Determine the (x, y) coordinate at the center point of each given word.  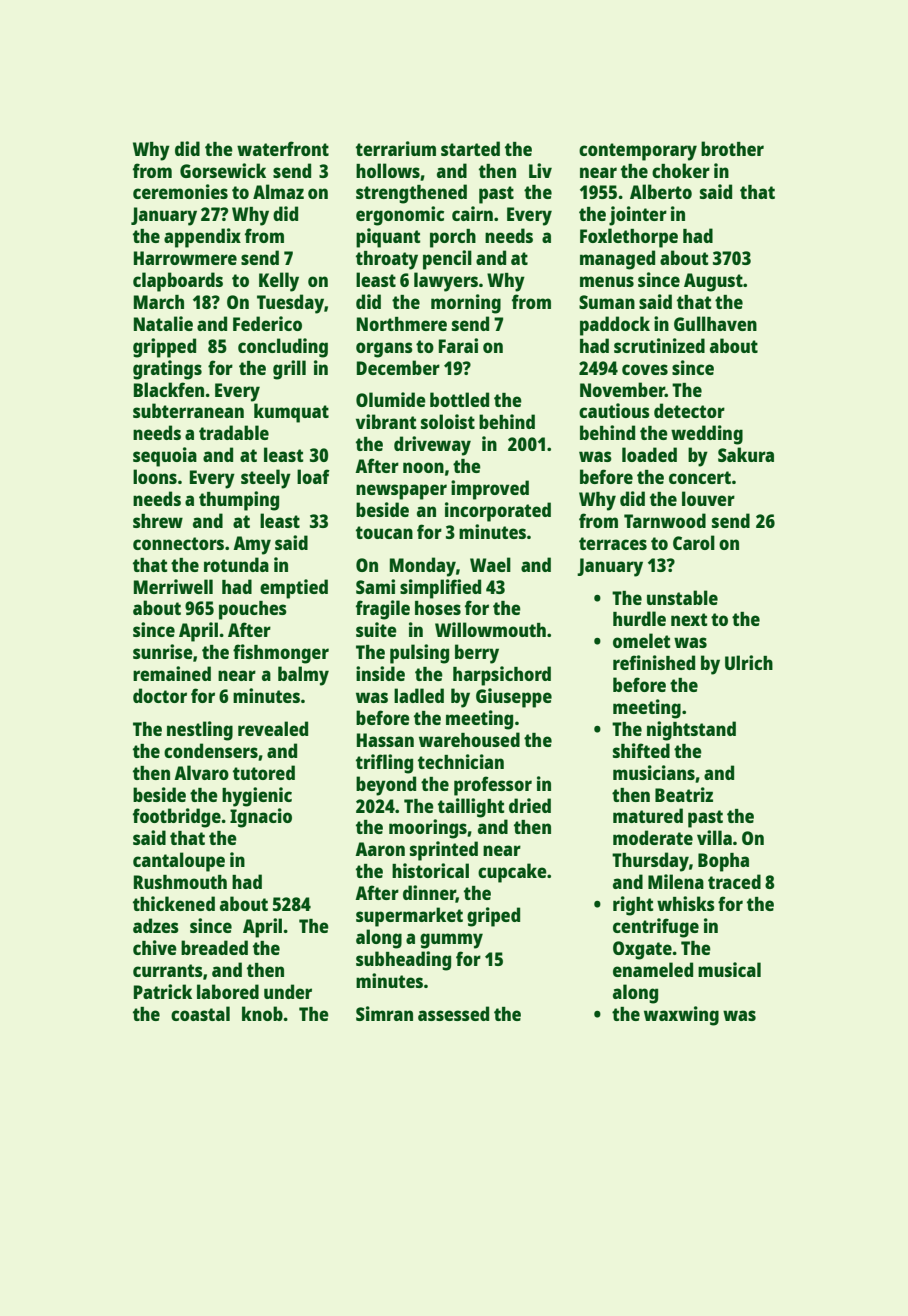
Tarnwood (665, 520)
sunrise (163, 651)
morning (466, 304)
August (713, 282)
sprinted (444, 851)
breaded (214, 947)
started (470, 148)
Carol (694, 542)
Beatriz (684, 794)
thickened (174, 903)
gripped (164, 348)
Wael (490, 564)
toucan (384, 532)
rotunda (236, 564)
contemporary (638, 152)
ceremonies (180, 191)
